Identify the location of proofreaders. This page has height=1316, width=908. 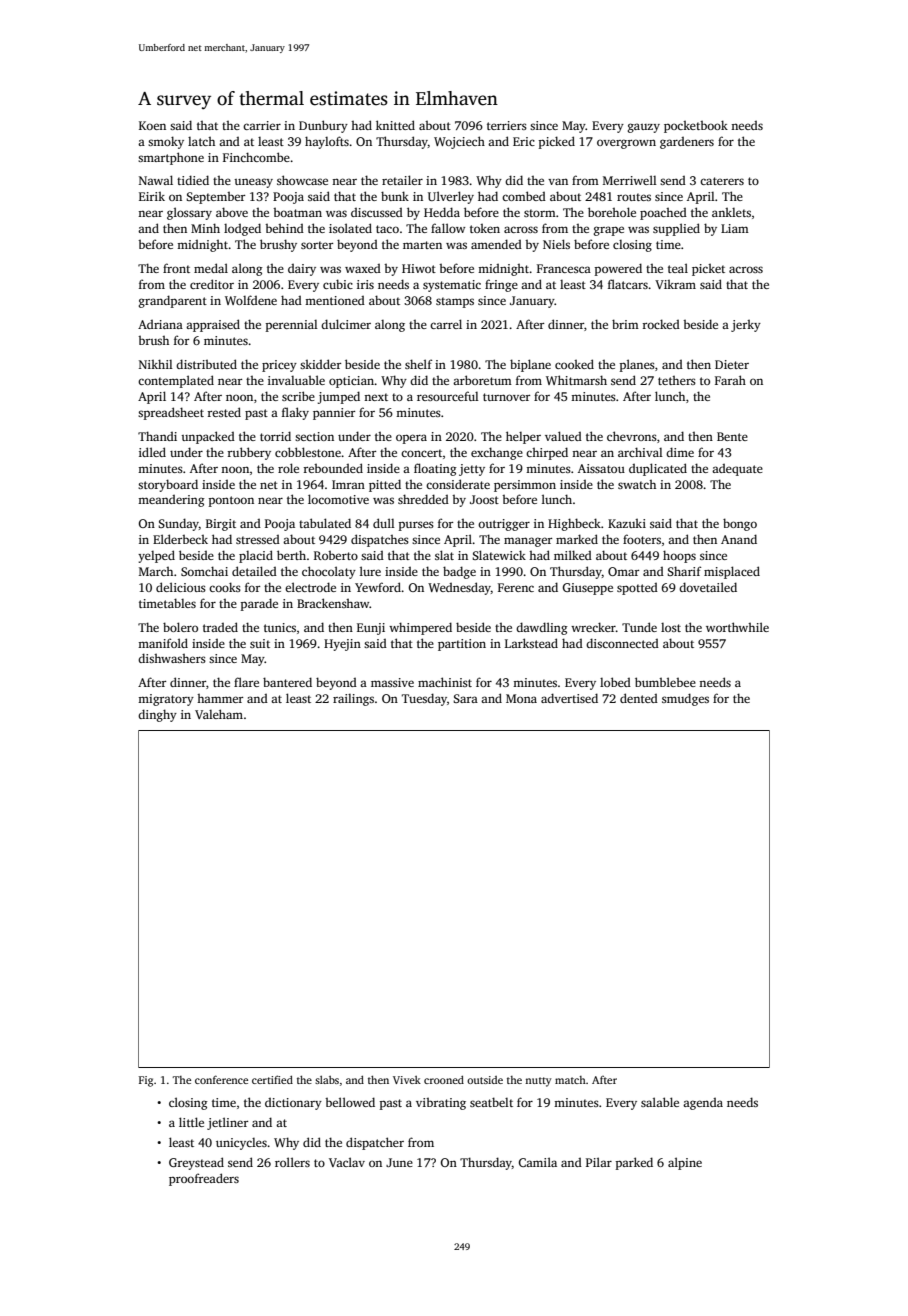
(204, 1179).
